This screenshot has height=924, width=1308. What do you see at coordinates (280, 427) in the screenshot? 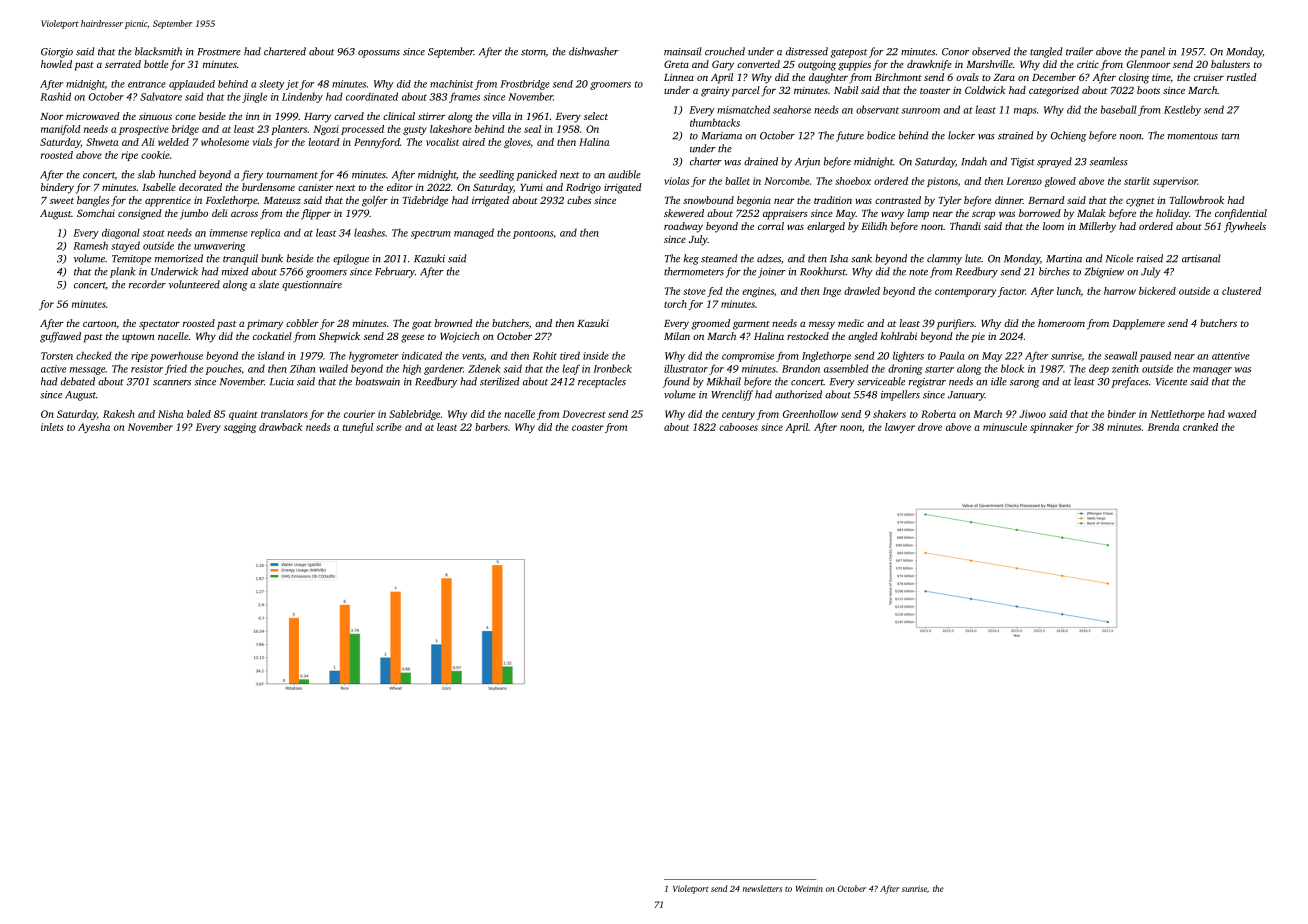
I see `drawback` at bounding box center [280, 427].
